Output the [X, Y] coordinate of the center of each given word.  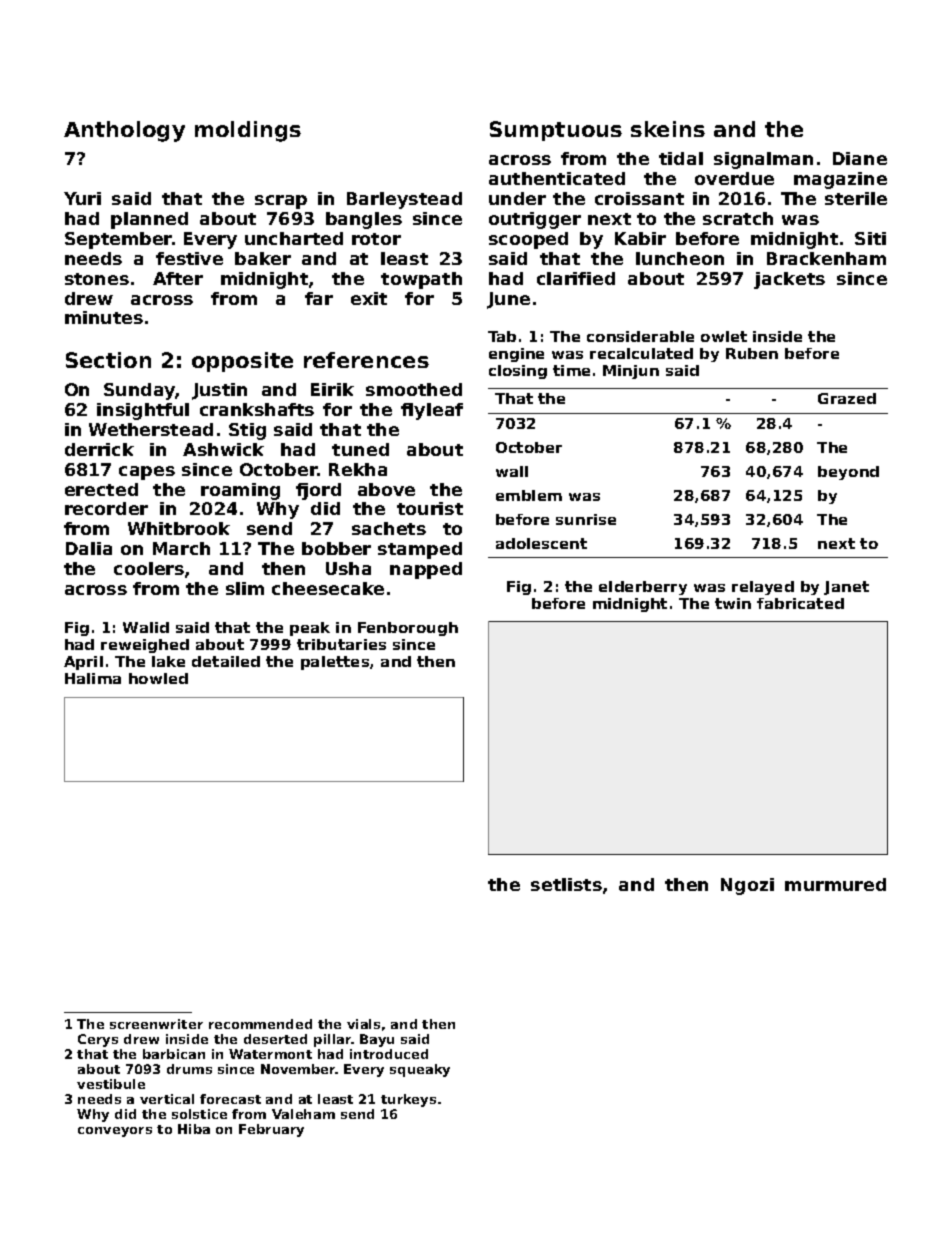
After [178, 278]
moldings [248, 131]
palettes [335, 663]
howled [158, 678]
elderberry [643, 588]
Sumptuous [556, 131]
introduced [389, 1054]
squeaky [420, 1070]
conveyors [115, 1132]
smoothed [414, 389]
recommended [260, 1024]
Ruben [752, 353]
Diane [860, 158]
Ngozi [747, 886]
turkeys [408, 1100]
